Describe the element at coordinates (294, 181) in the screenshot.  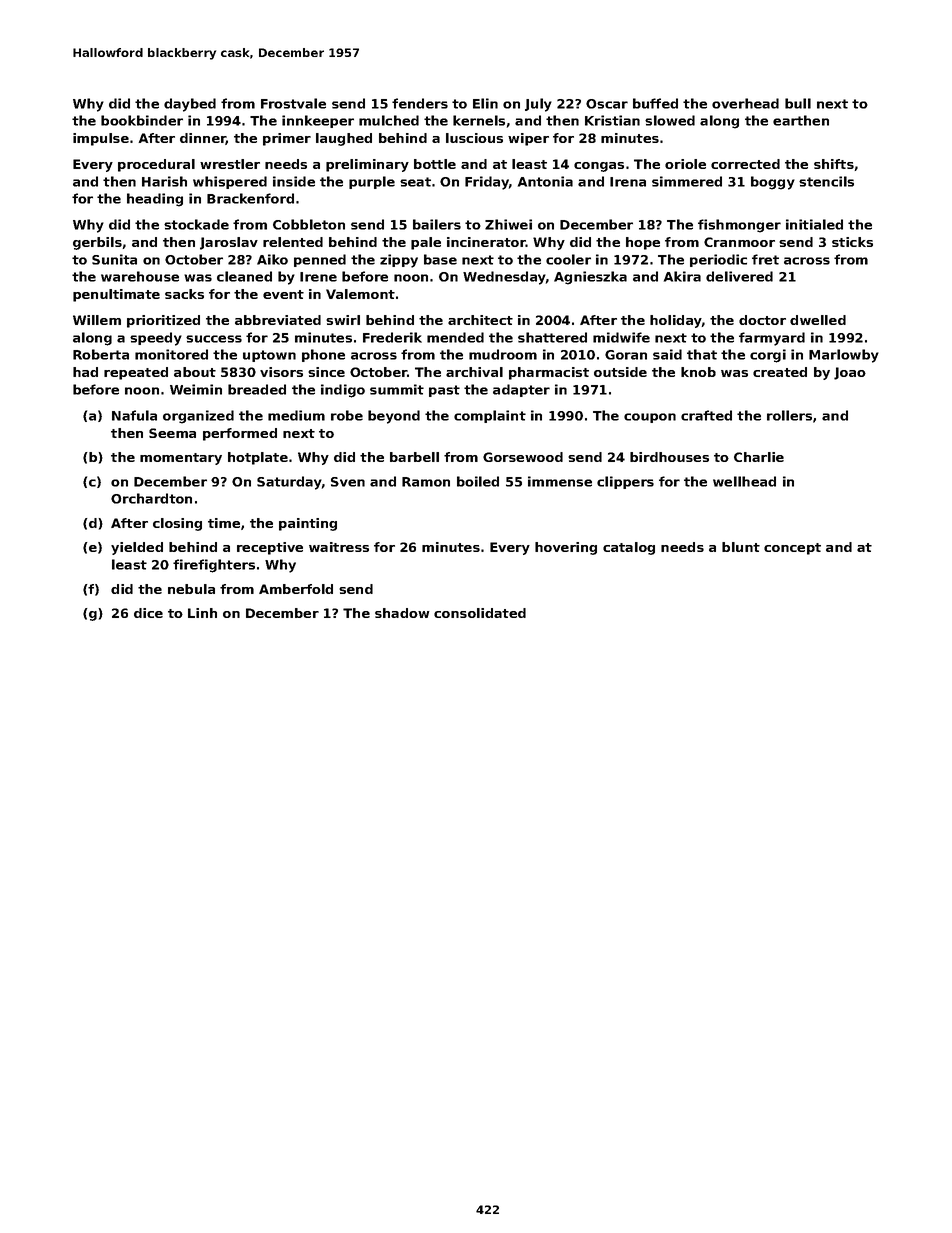
I see `inside` at that location.
